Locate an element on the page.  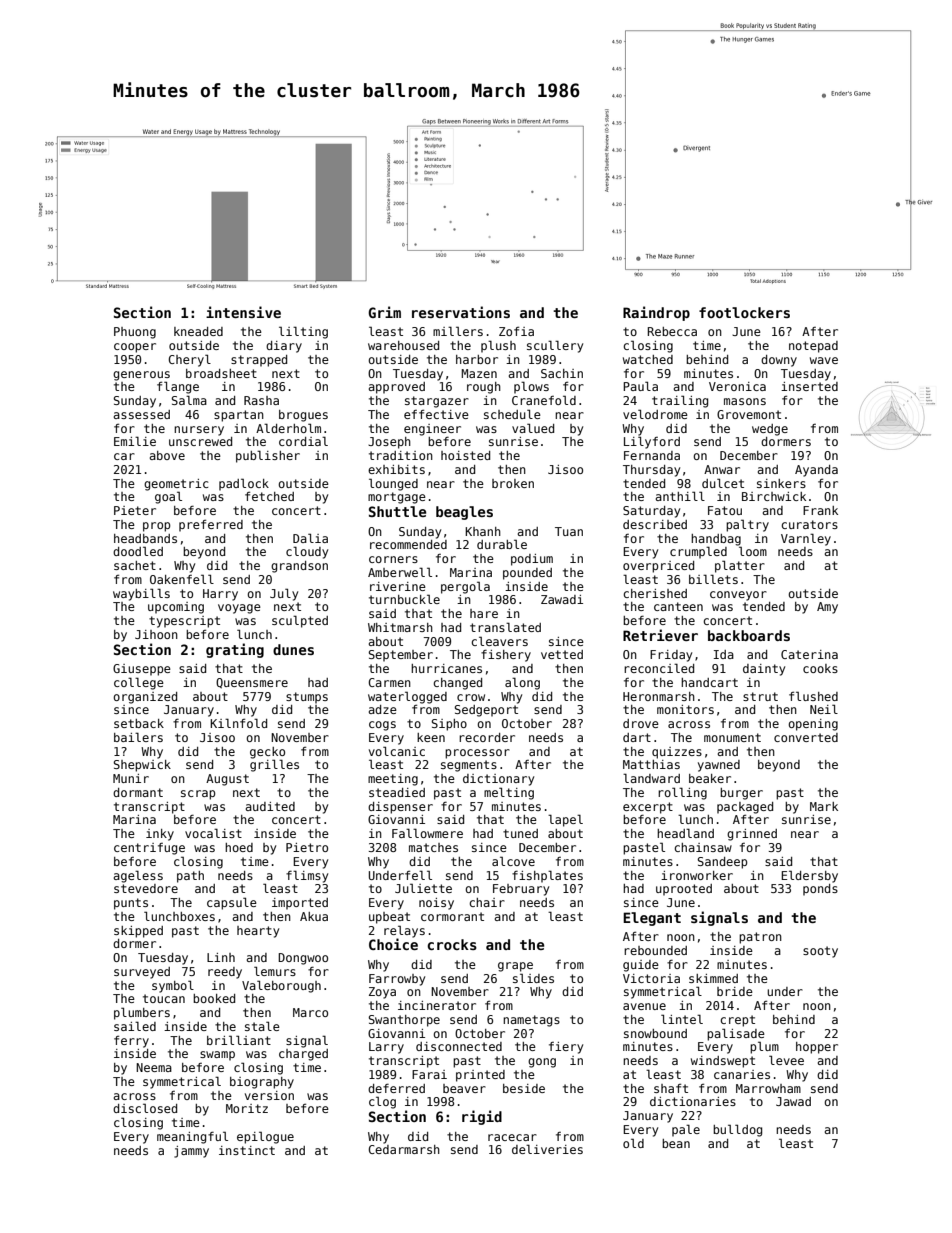
monitors is located at coordinates (685, 709).
